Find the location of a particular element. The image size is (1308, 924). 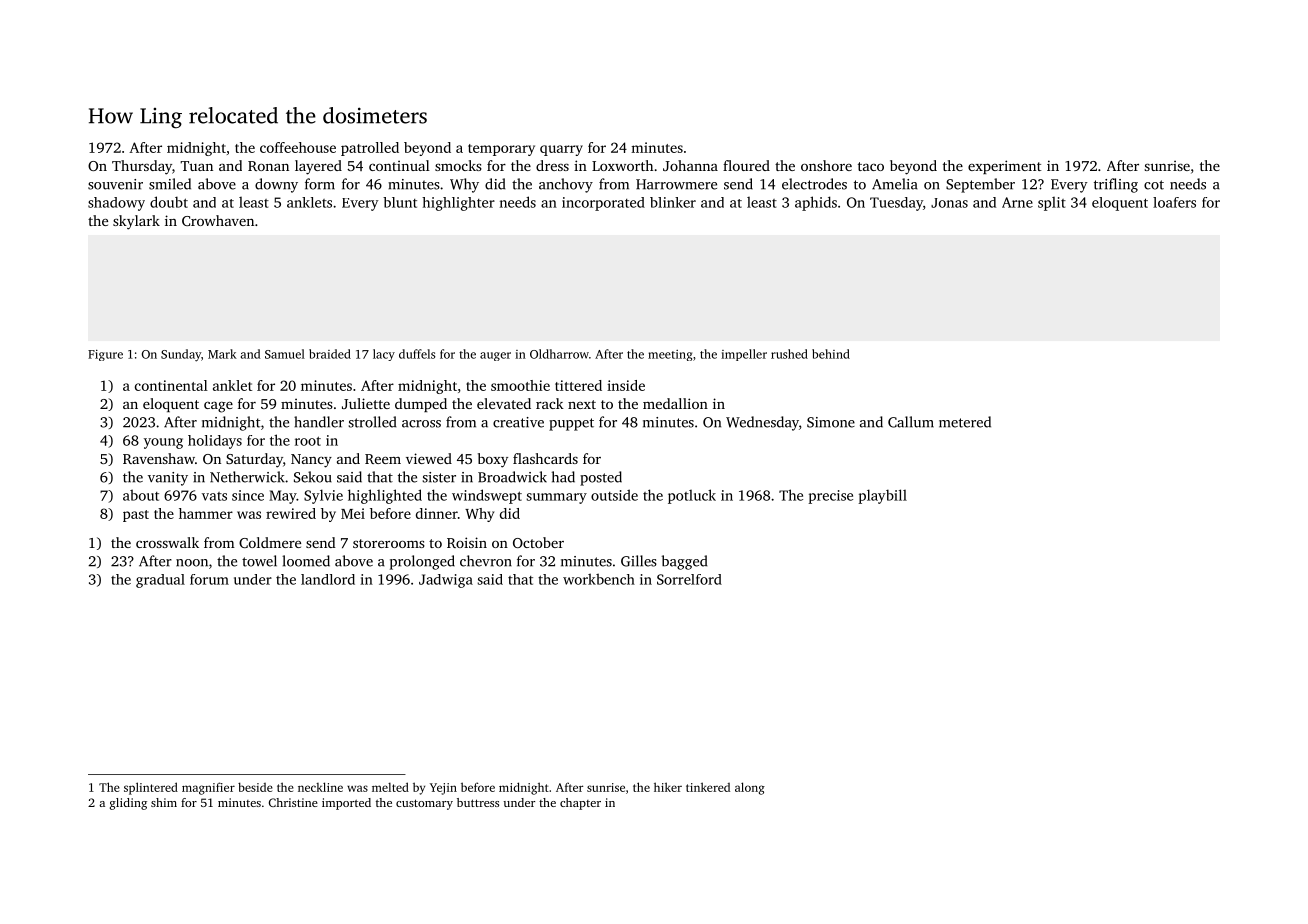

smiled is located at coordinates (170, 184).
